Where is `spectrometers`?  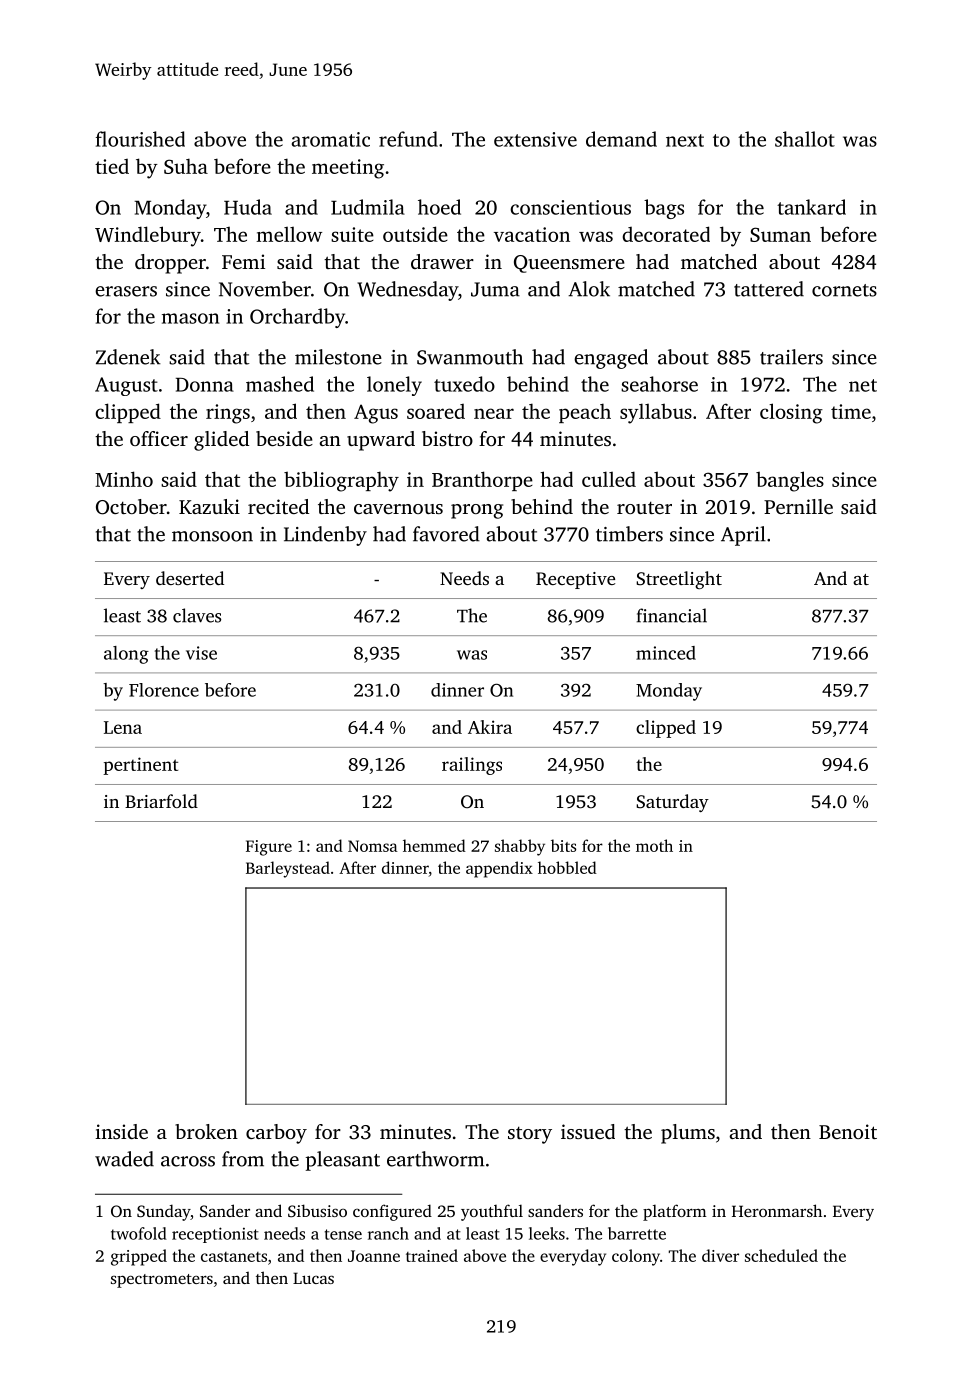 spectrometers is located at coordinates (162, 1281).
